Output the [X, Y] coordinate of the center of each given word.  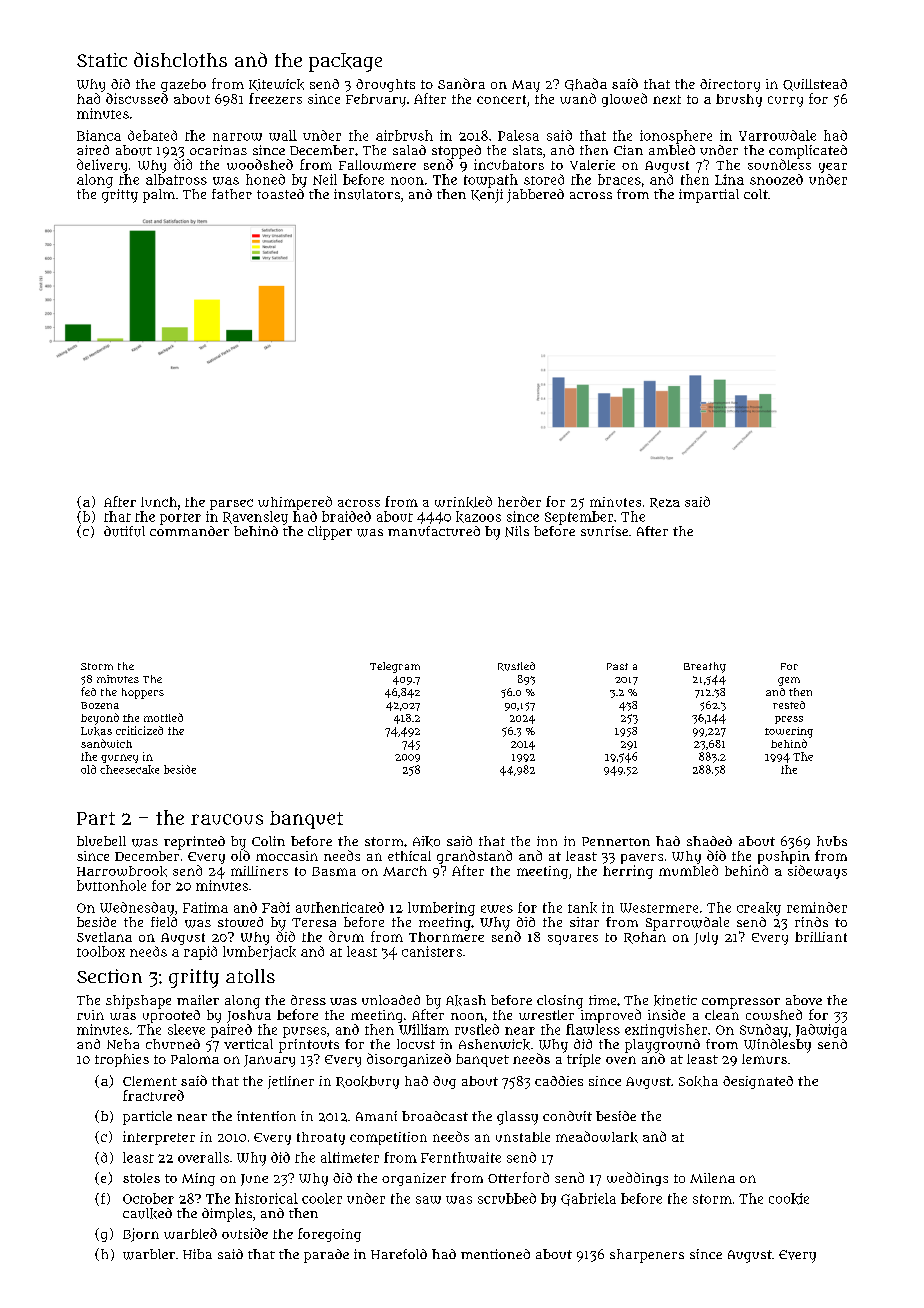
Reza [665, 503]
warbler [149, 1254]
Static [102, 60]
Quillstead [815, 85]
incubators [509, 164]
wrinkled [463, 502]
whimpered [295, 503]
